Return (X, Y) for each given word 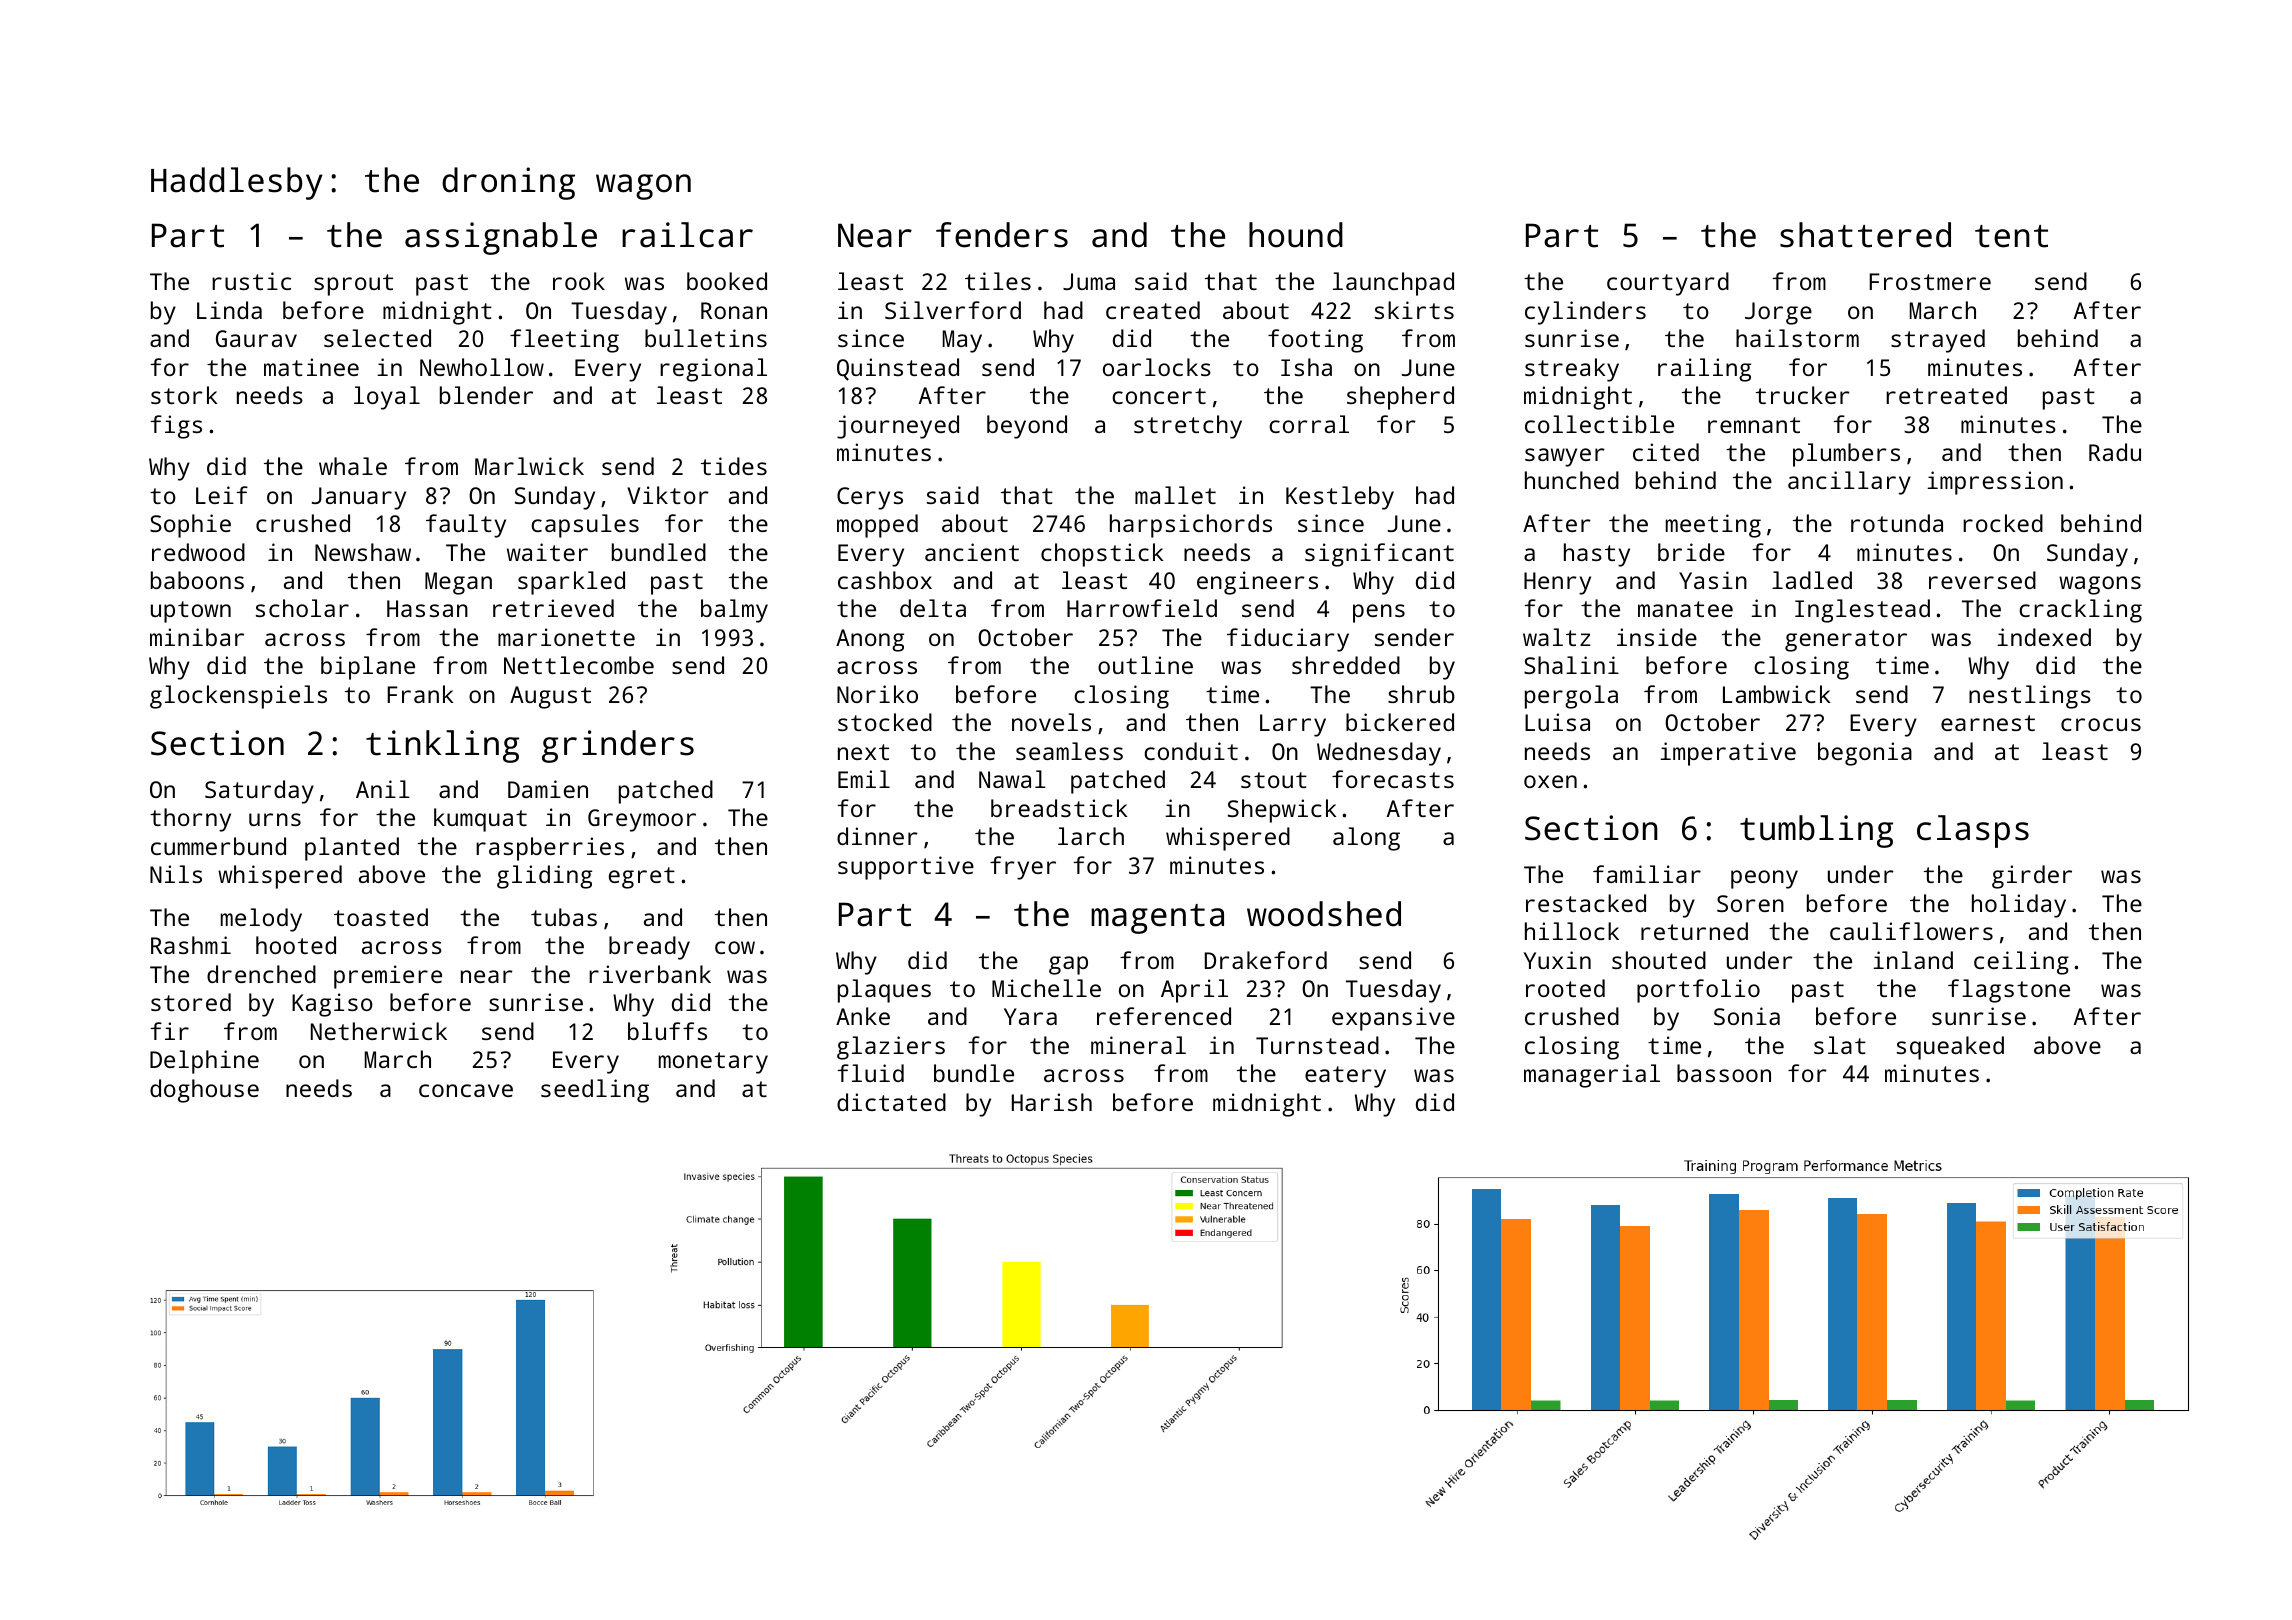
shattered (1865, 235)
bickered (1400, 722)
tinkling (442, 746)
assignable (501, 238)
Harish (1052, 1102)
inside (1657, 637)
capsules (585, 526)
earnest (1988, 723)
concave (466, 1090)
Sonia (1747, 1016)
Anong (870, 640)
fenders (1002, 235)
